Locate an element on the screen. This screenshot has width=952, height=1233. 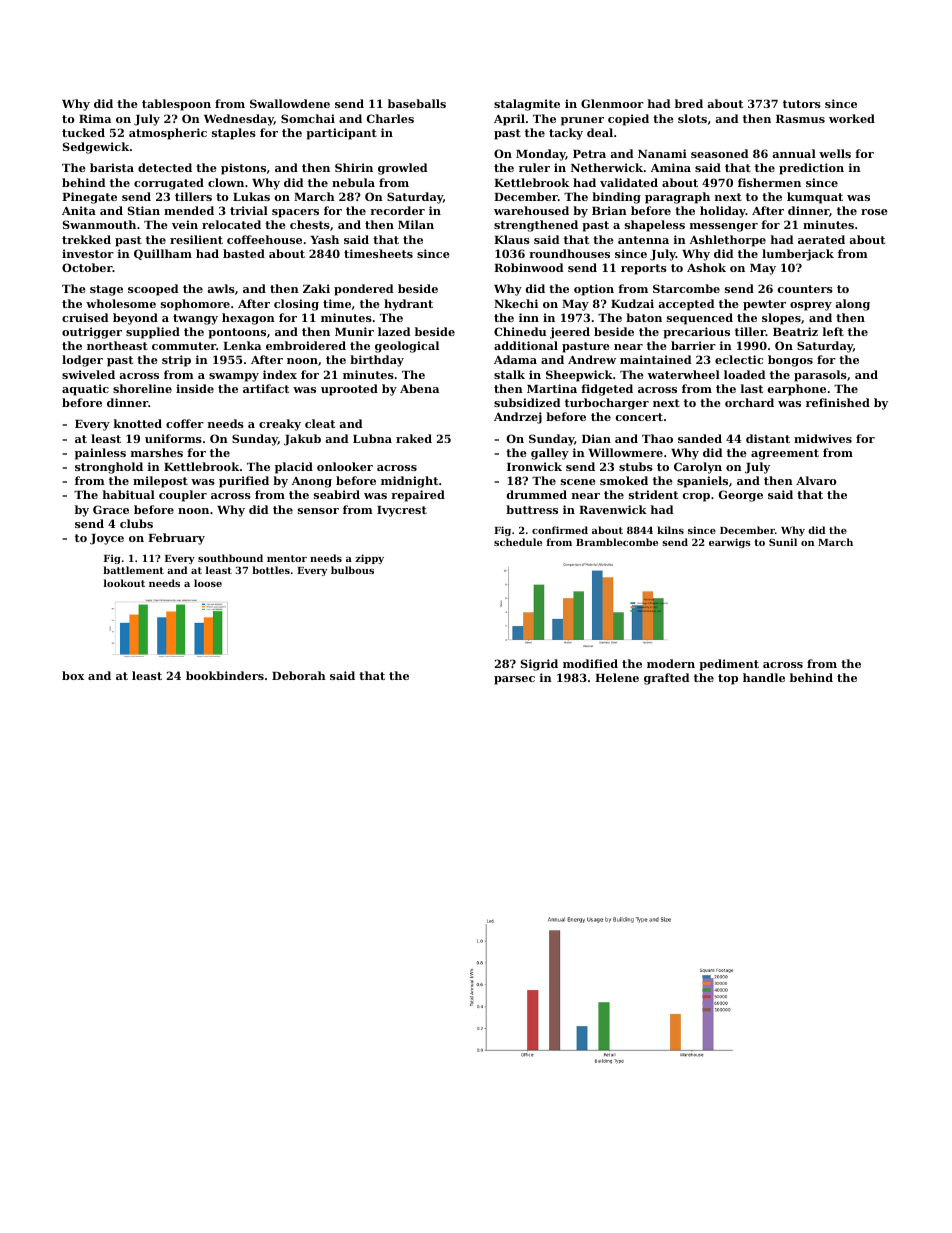
modern is located at coordinates (671, 663).
